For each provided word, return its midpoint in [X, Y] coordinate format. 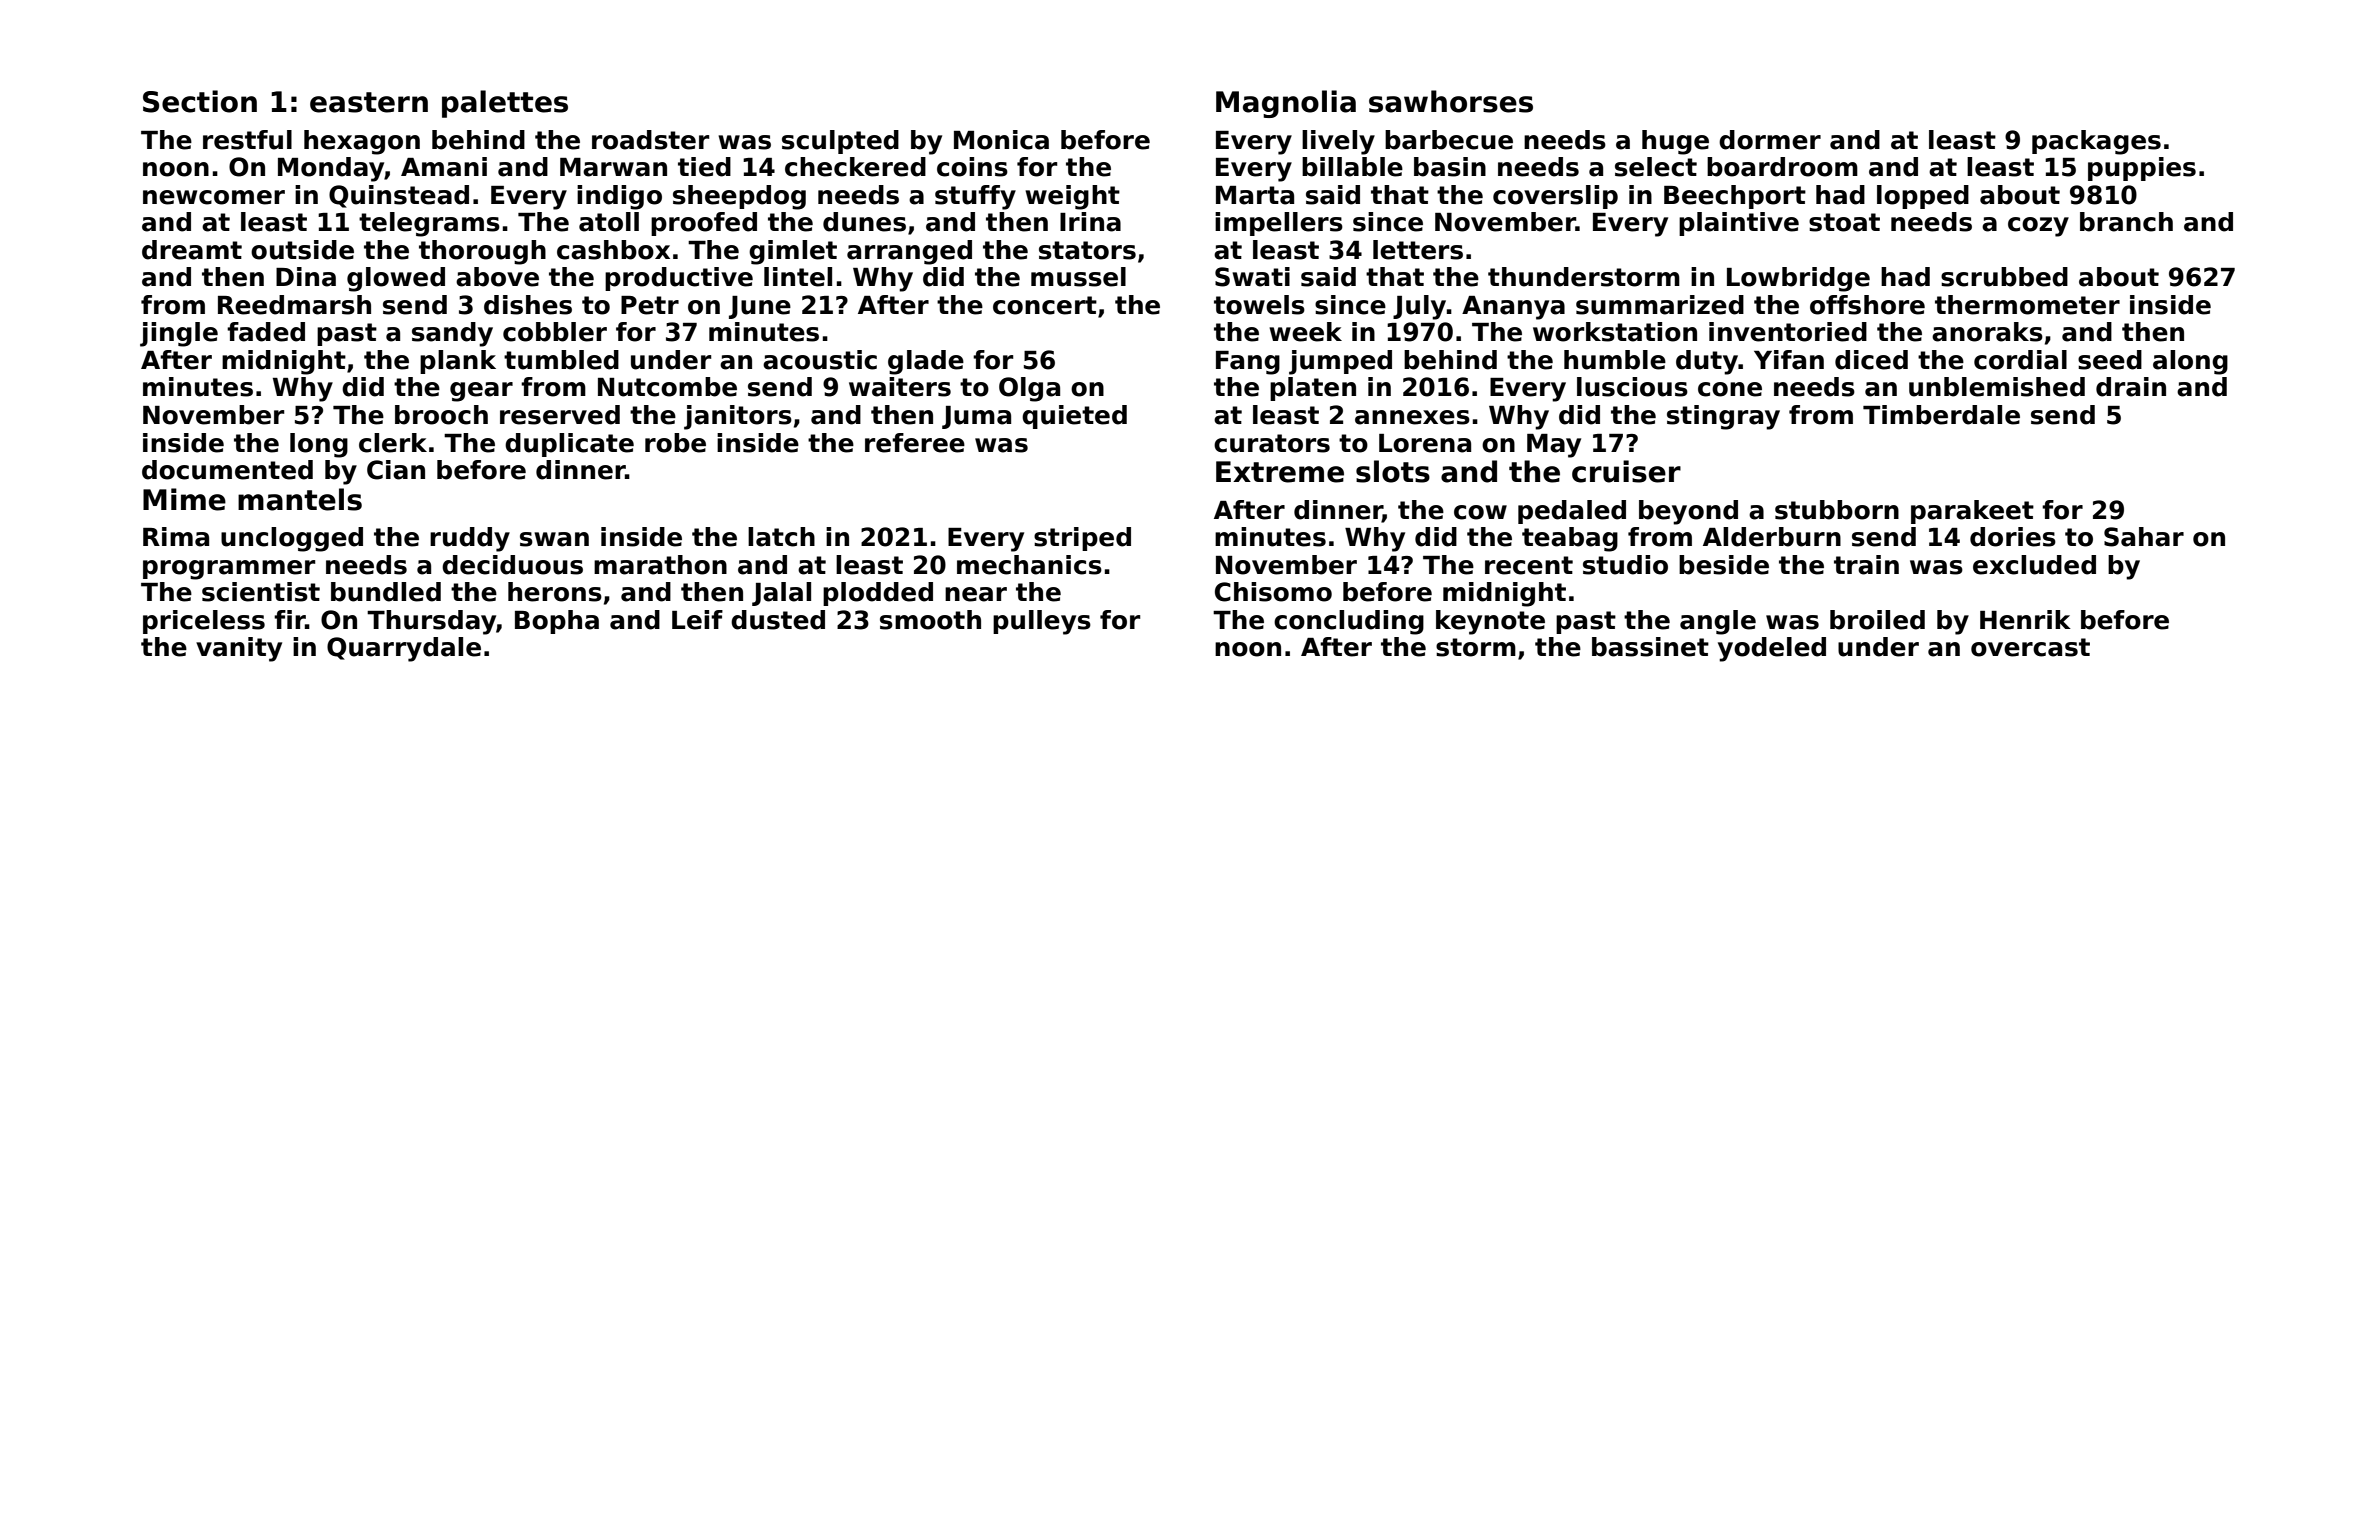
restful [247, 140]
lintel [798, 277]
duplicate [569, 445]
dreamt [192, 250]
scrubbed [2004, 277]
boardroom [1782, 167]
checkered [855, 167]
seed [2110, 360]
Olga [1029, 389]
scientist [261, 592]
